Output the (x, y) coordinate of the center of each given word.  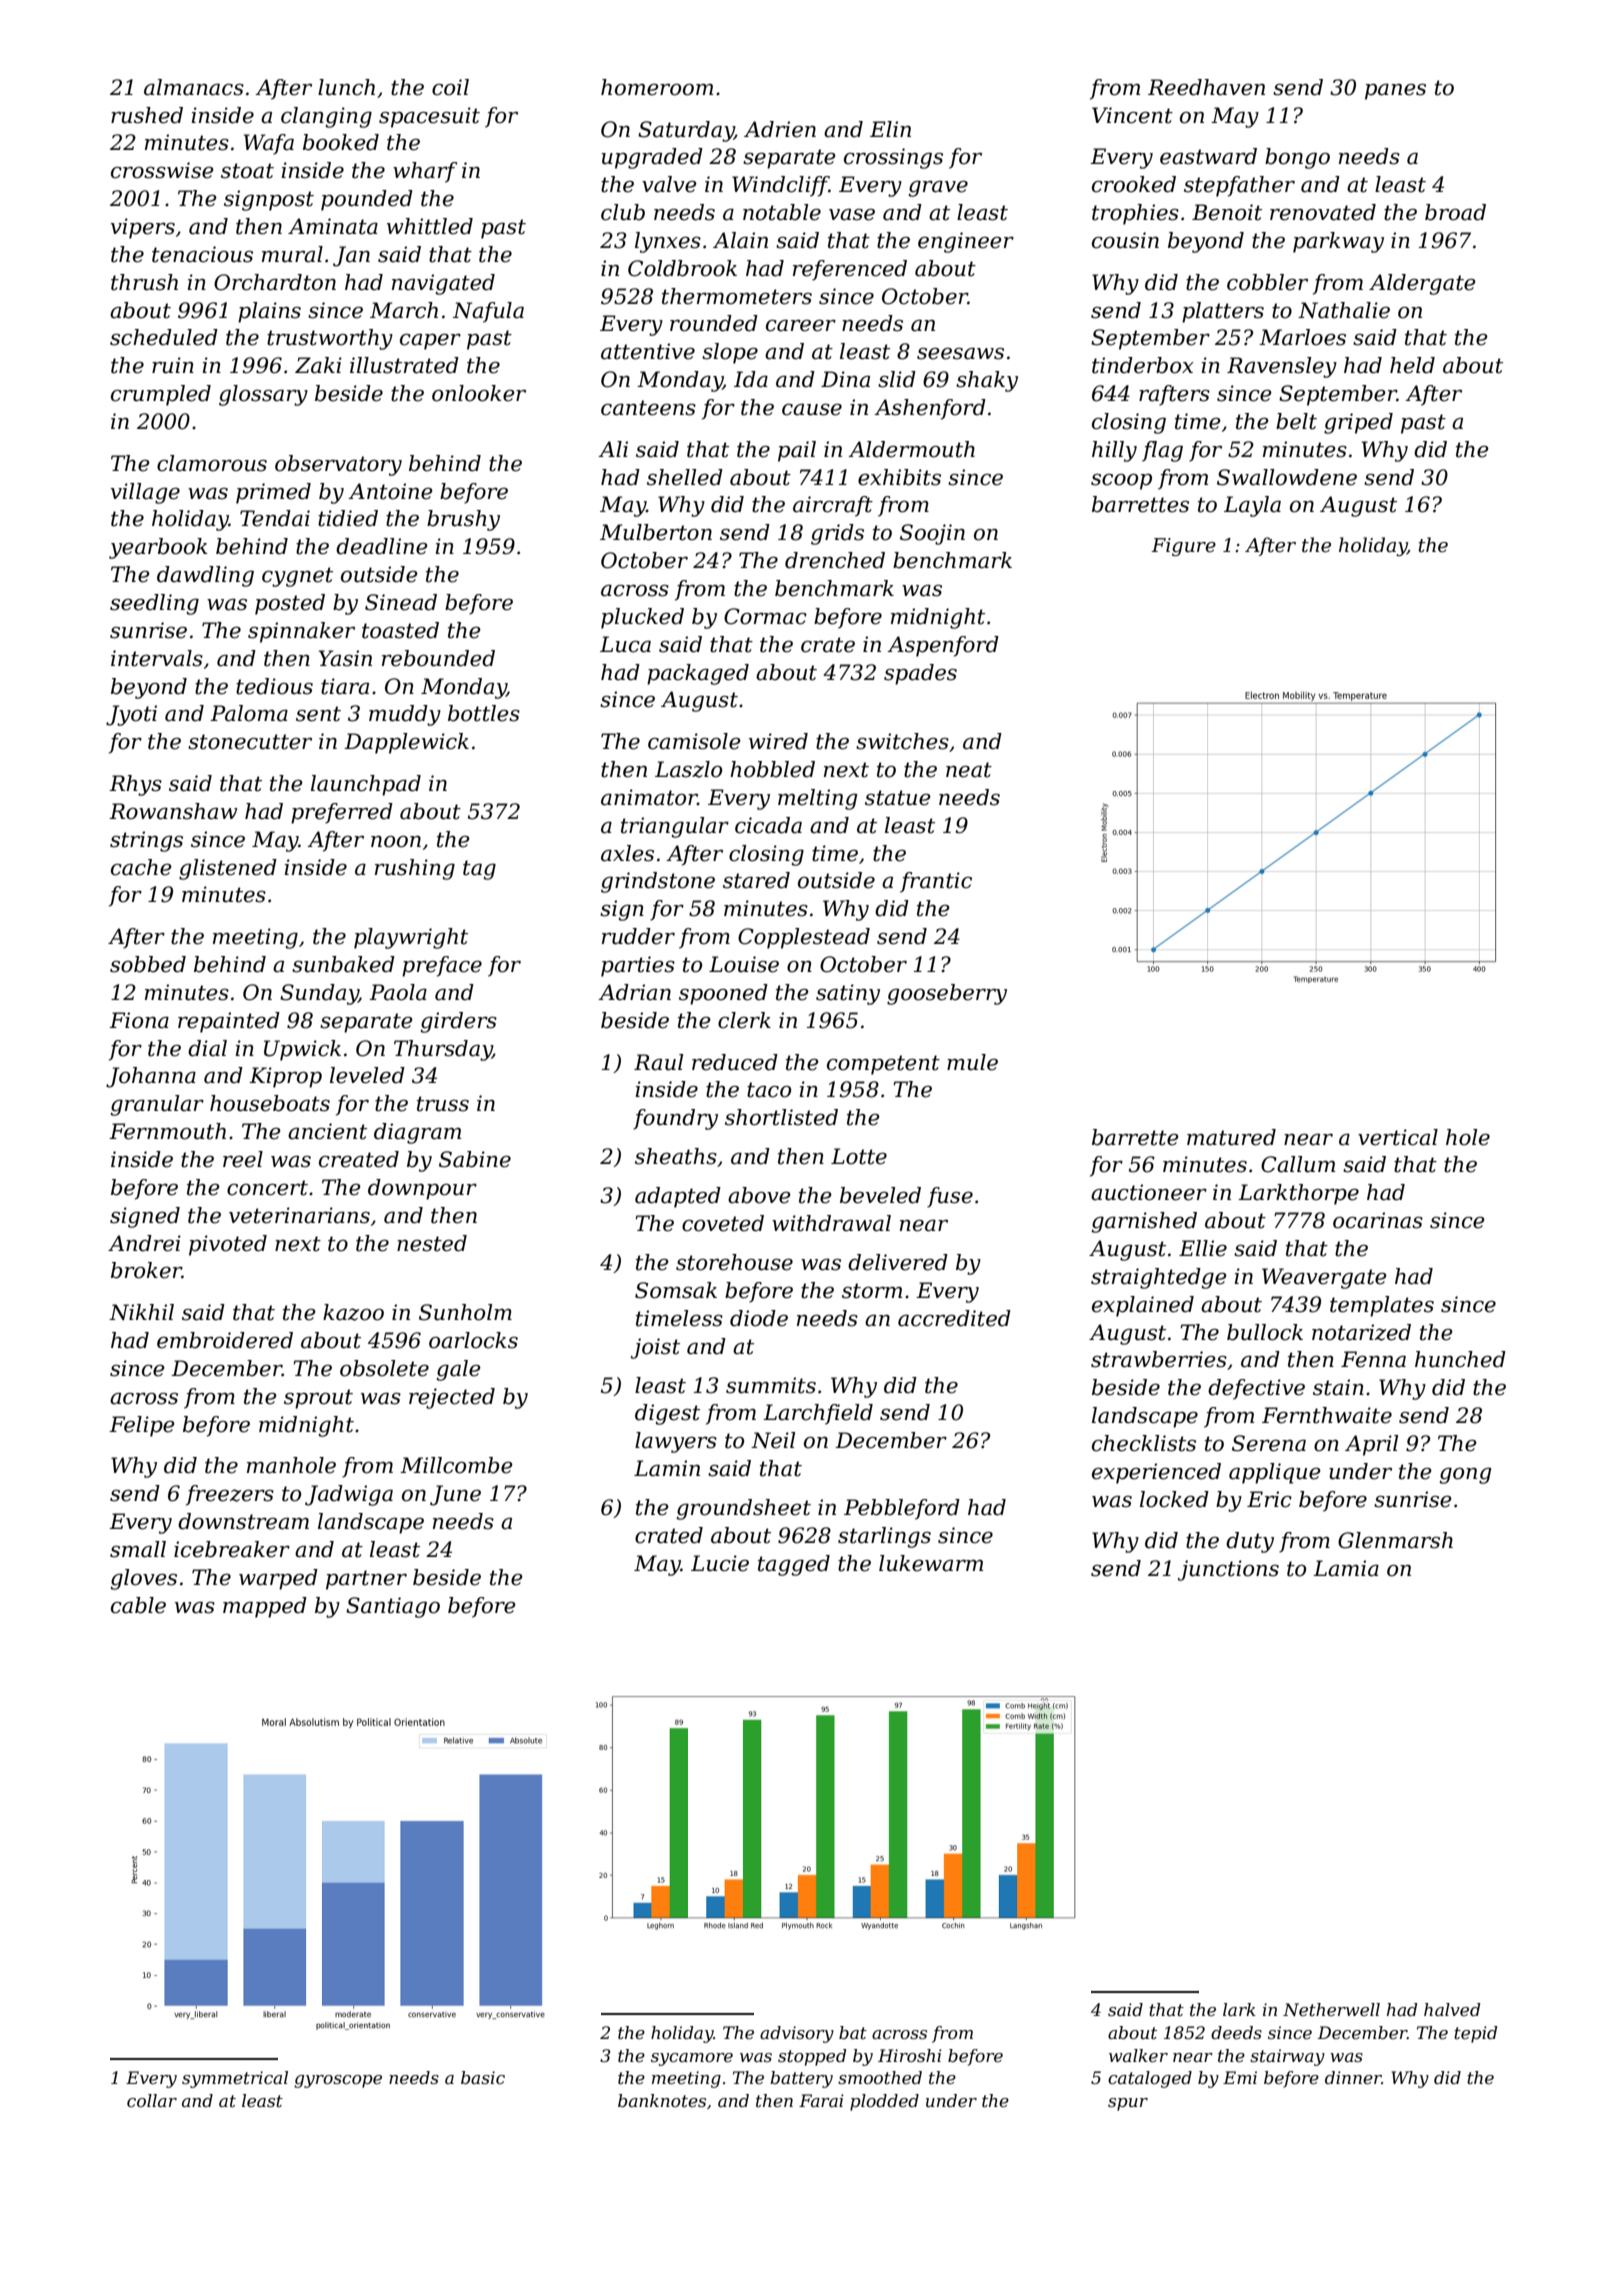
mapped (265, 1607)
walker (1138, 2055)
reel (243, 1159)
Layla (1252, 506)
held (1412, 365)
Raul (658, 1062)
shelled (685, 477)
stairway (1287, 2057)
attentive (648, 351)
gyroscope (338, 2081)
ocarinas (1378, 1220)
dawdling (205, 576)
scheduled (164, 337)
